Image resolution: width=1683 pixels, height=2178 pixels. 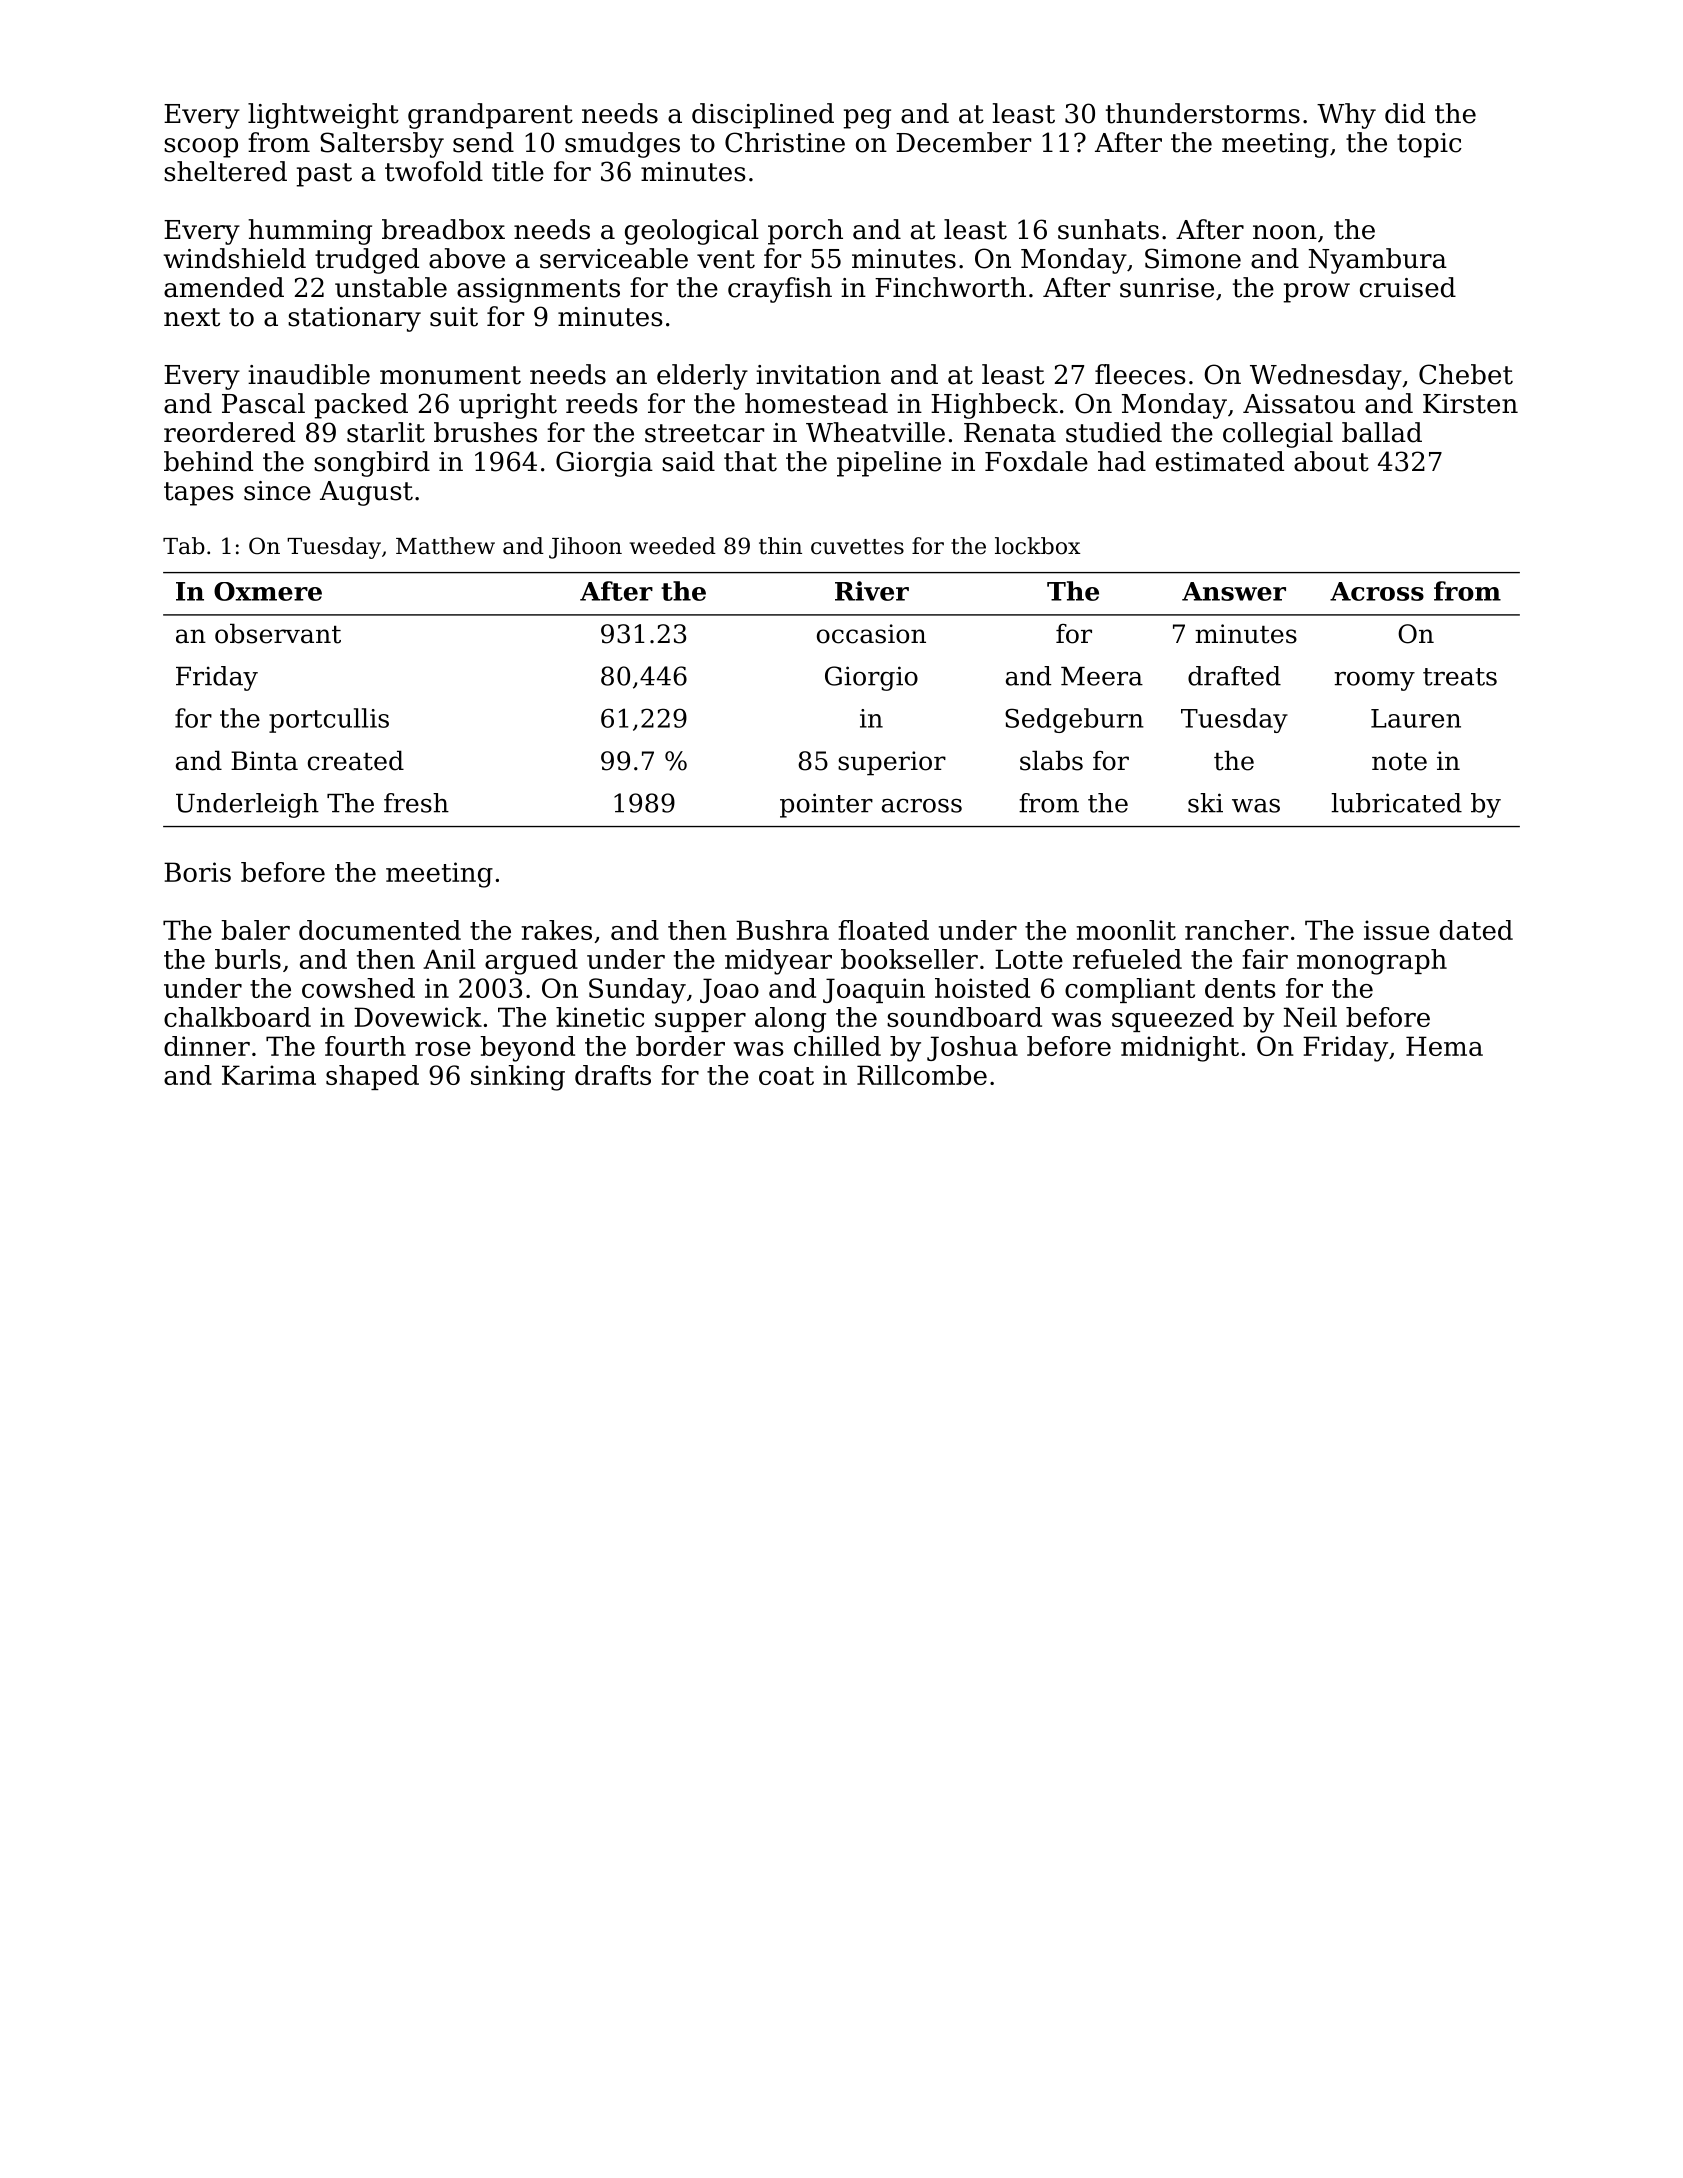 I want to click on cruised, so click(x=1408, y=287).
